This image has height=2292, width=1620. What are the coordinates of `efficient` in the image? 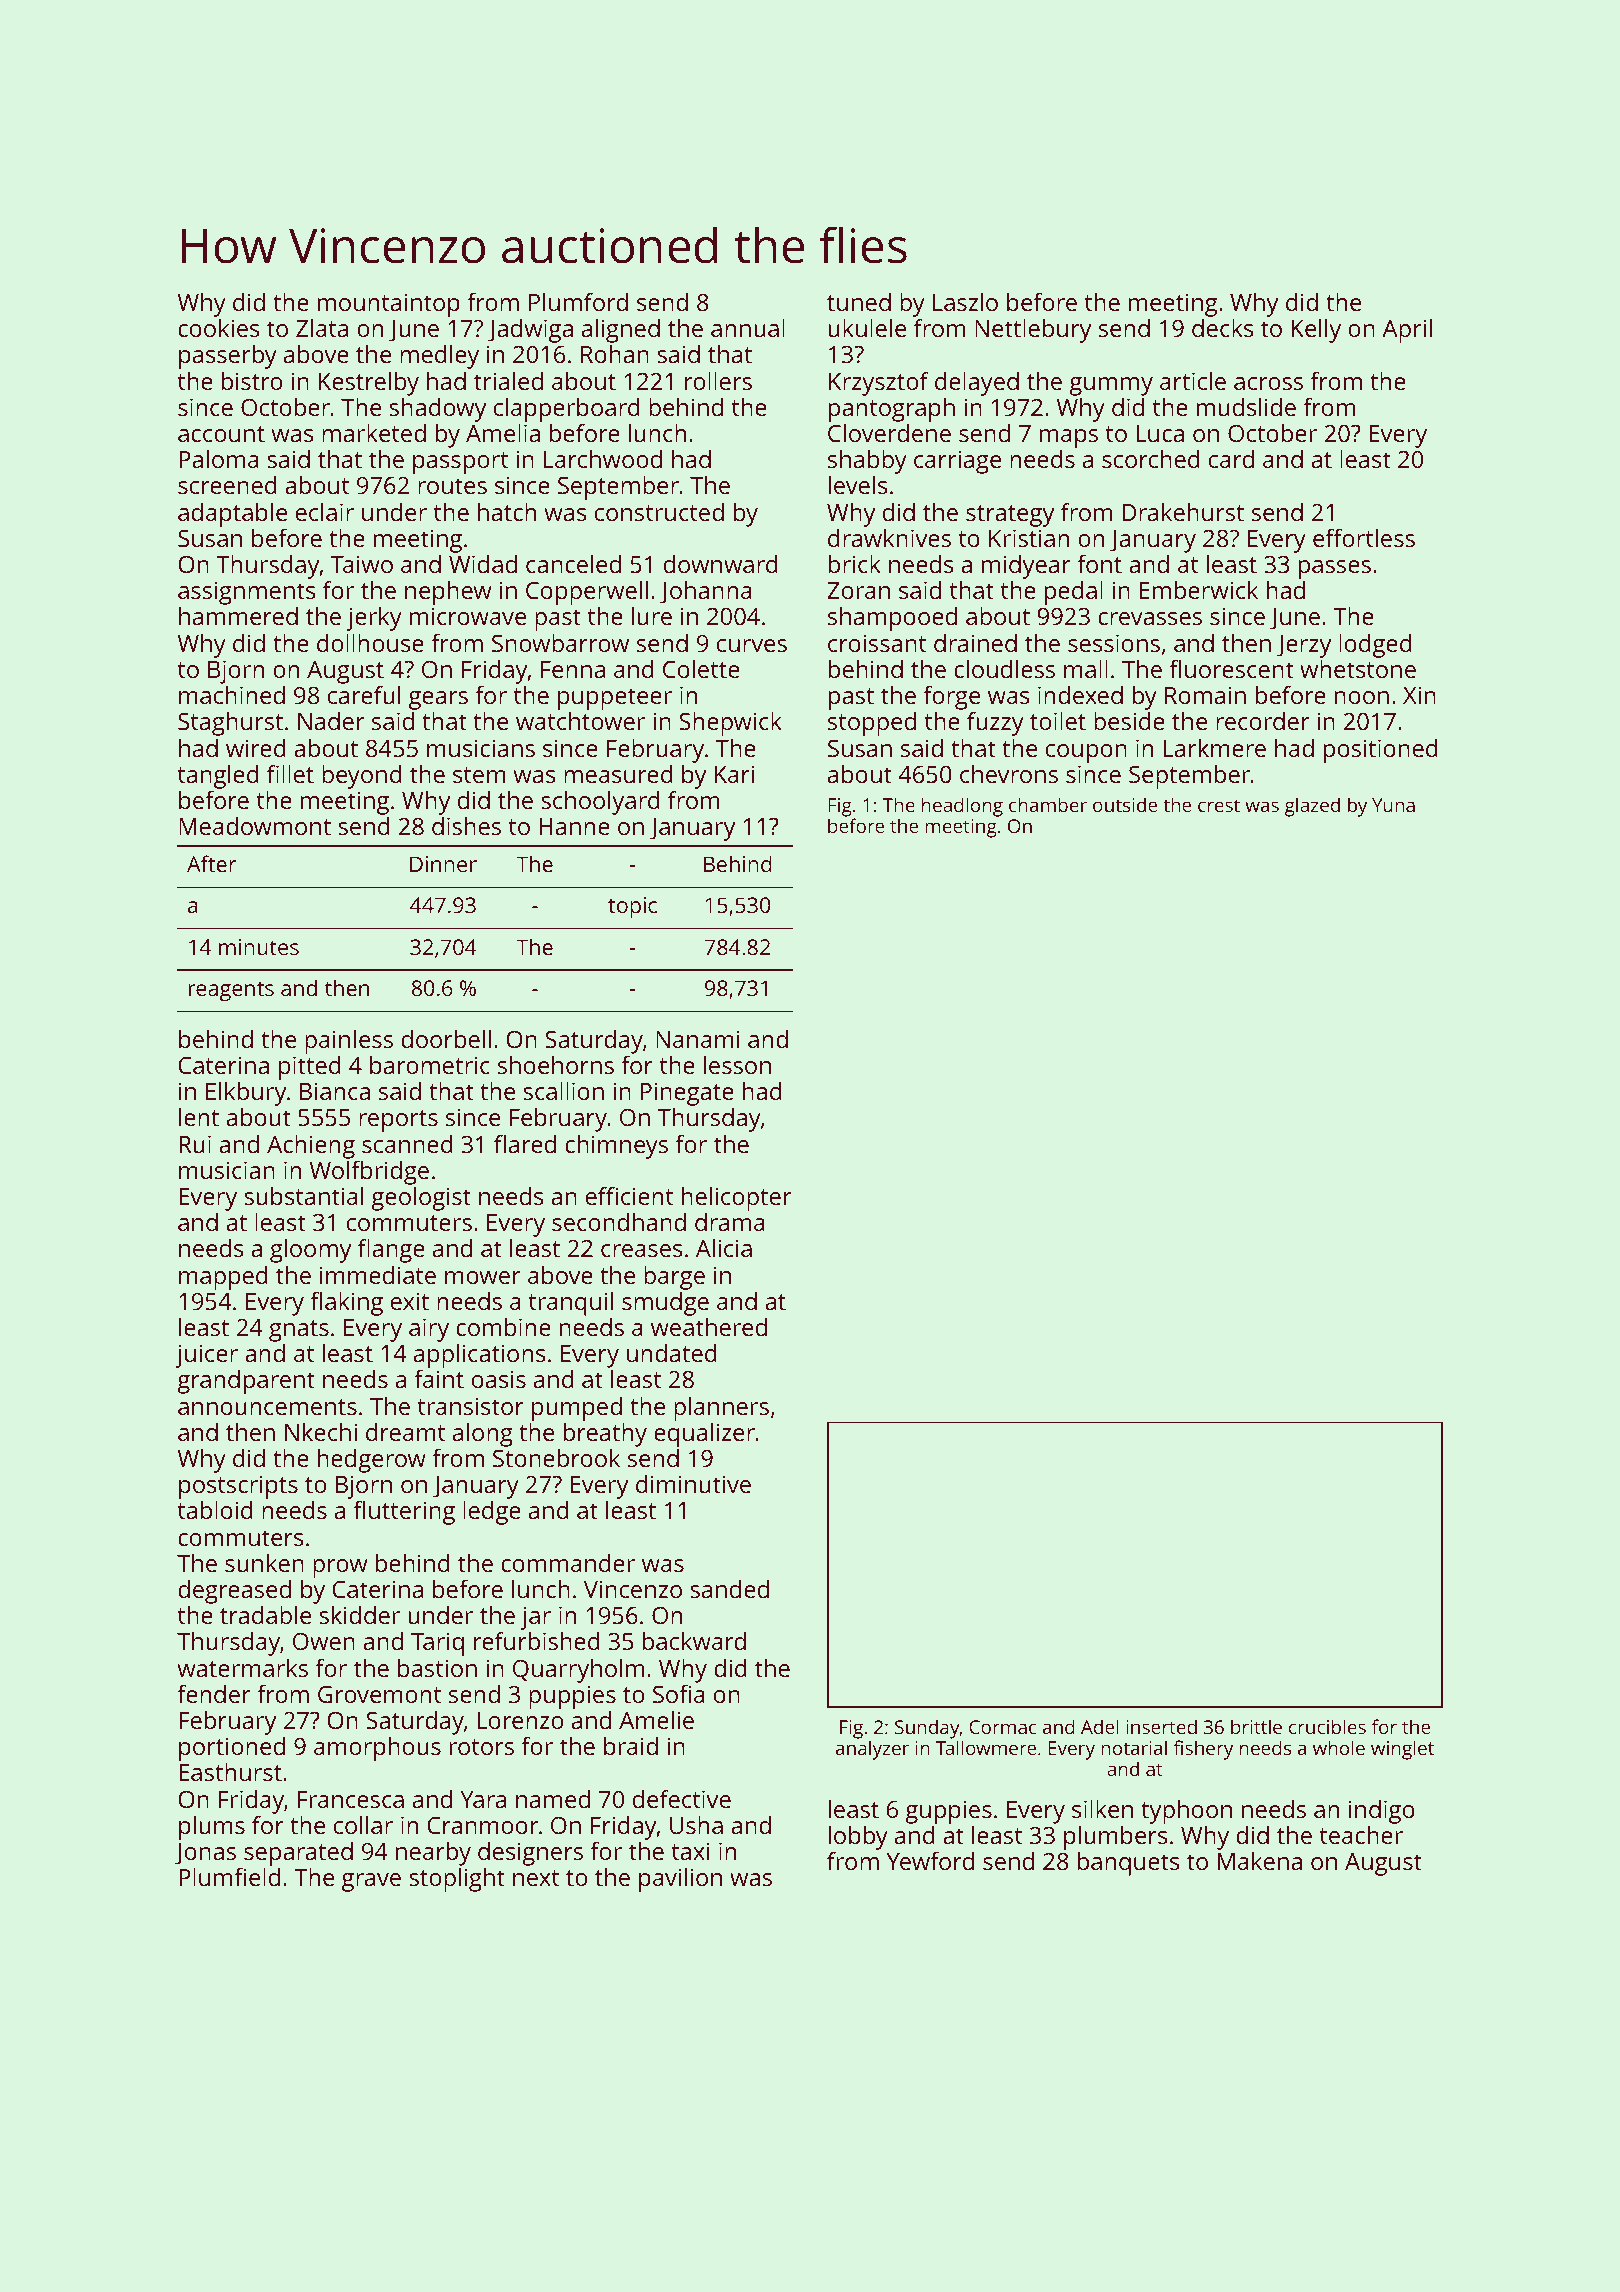 It's located at (629, 1196).
